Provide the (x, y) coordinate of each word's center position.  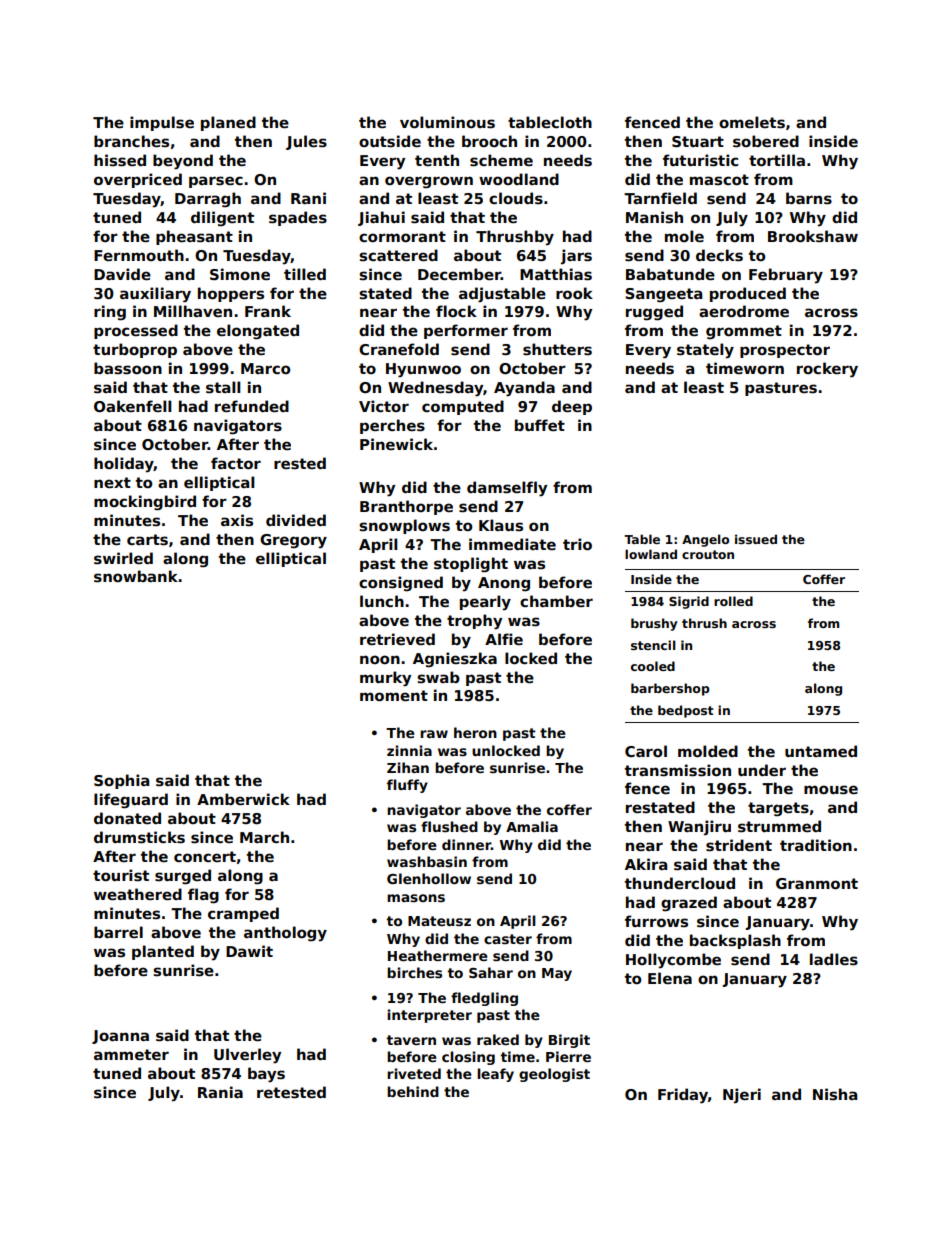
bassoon (128, 368)
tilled (305, 274)
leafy (495, 1075)
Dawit (249, 951)
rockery (827, 370)
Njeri (742, 1095)
